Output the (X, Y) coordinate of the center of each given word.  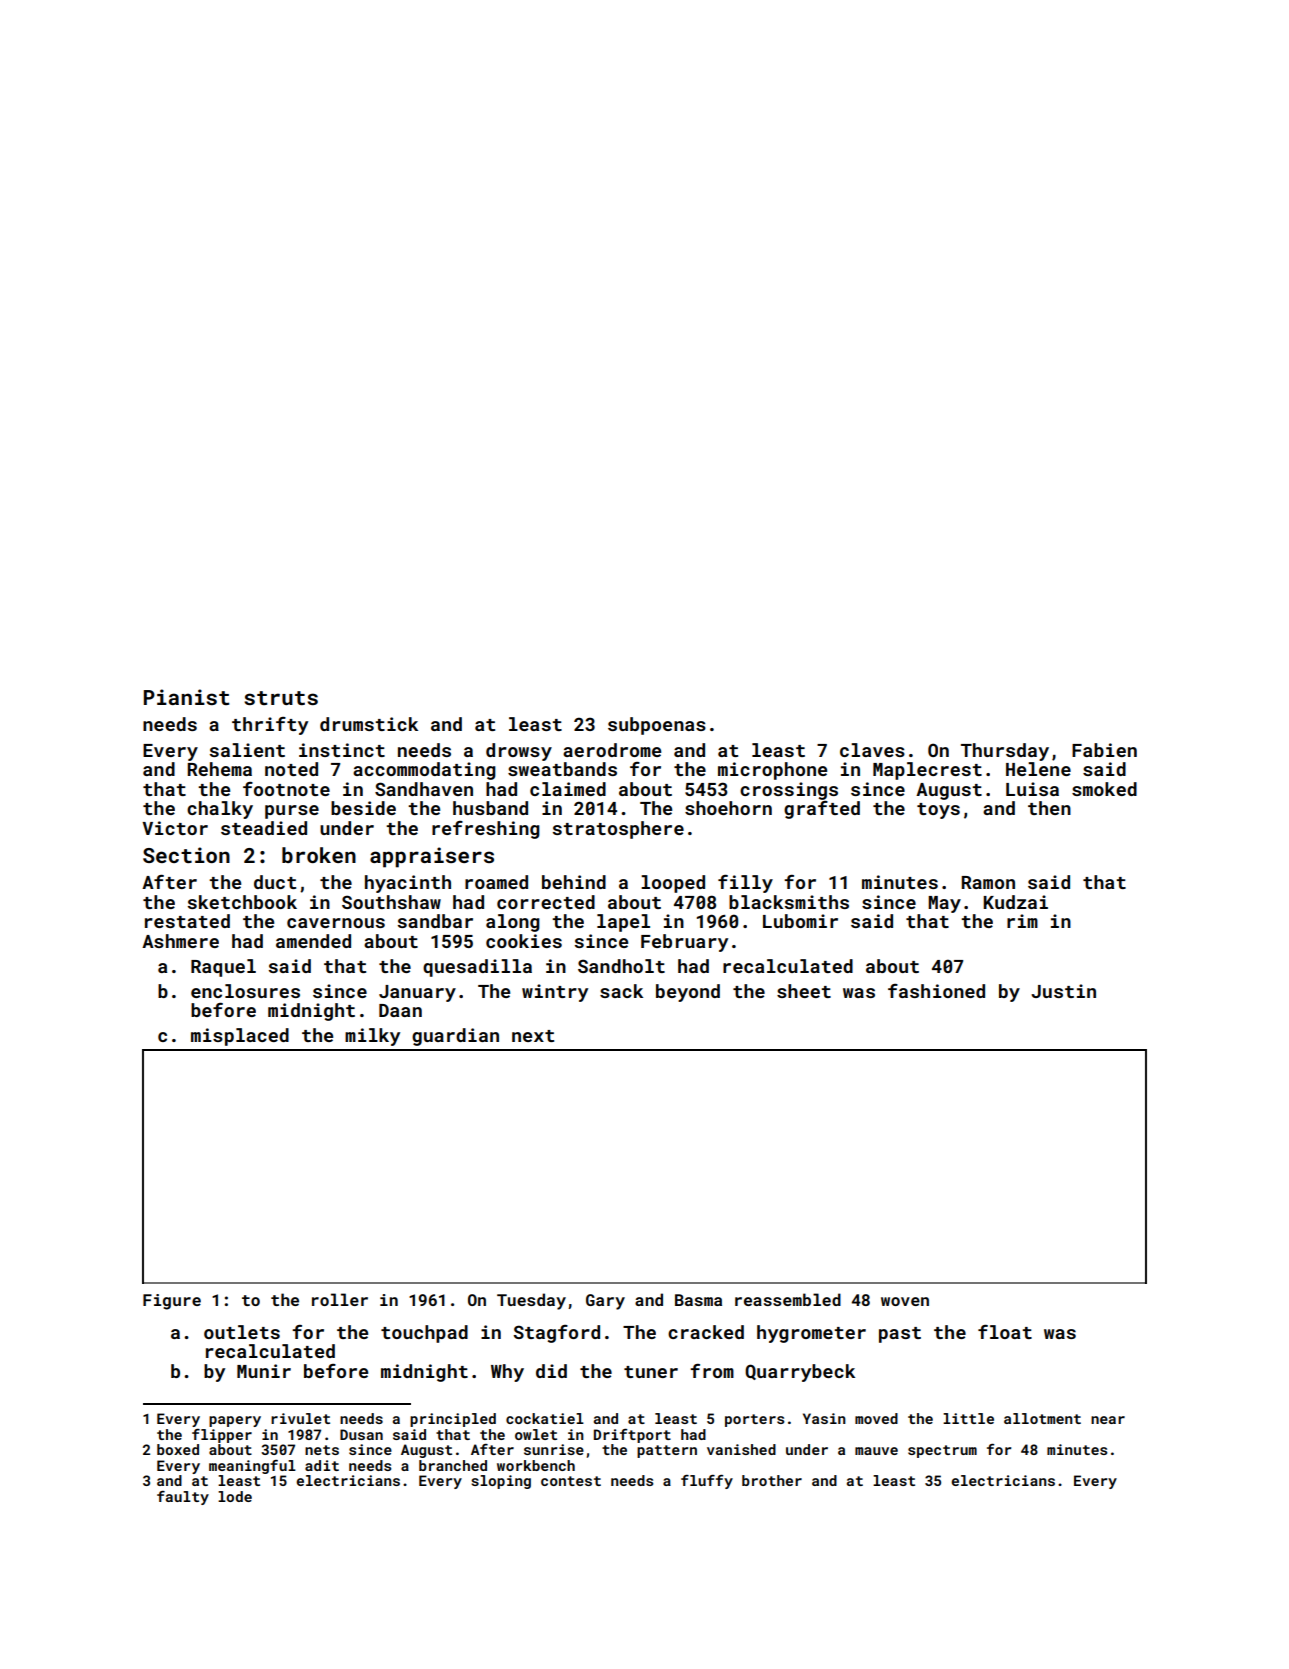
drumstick (369, 724)
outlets (242, 1332)
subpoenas (657, 726)
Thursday (1005, 752)
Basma (698, 1300)
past (900, 1335)
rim (1022, 921)
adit (322, 1465)
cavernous (336, 923)
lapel (623, 923)
